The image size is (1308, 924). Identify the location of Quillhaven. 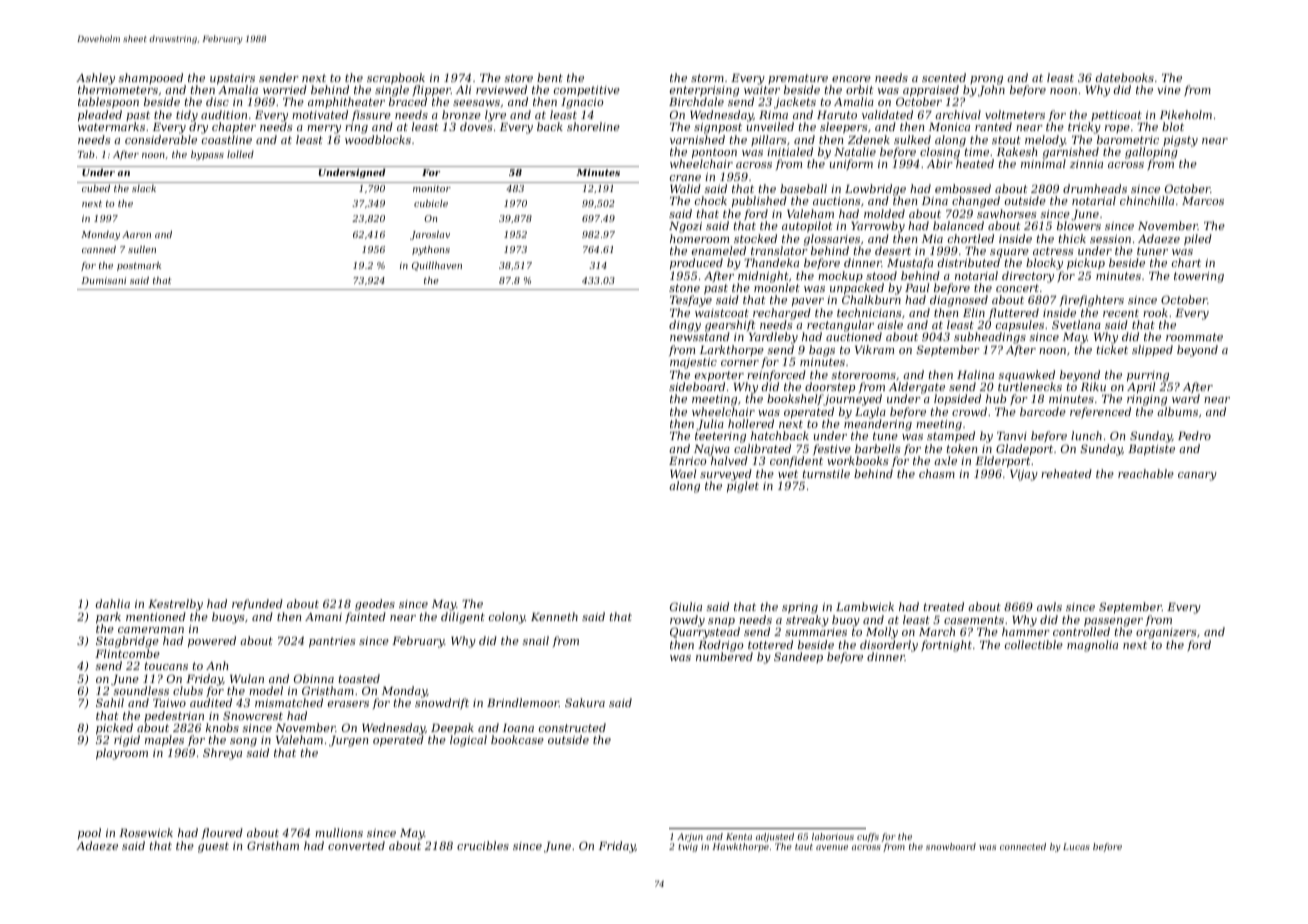
(437, 266).
